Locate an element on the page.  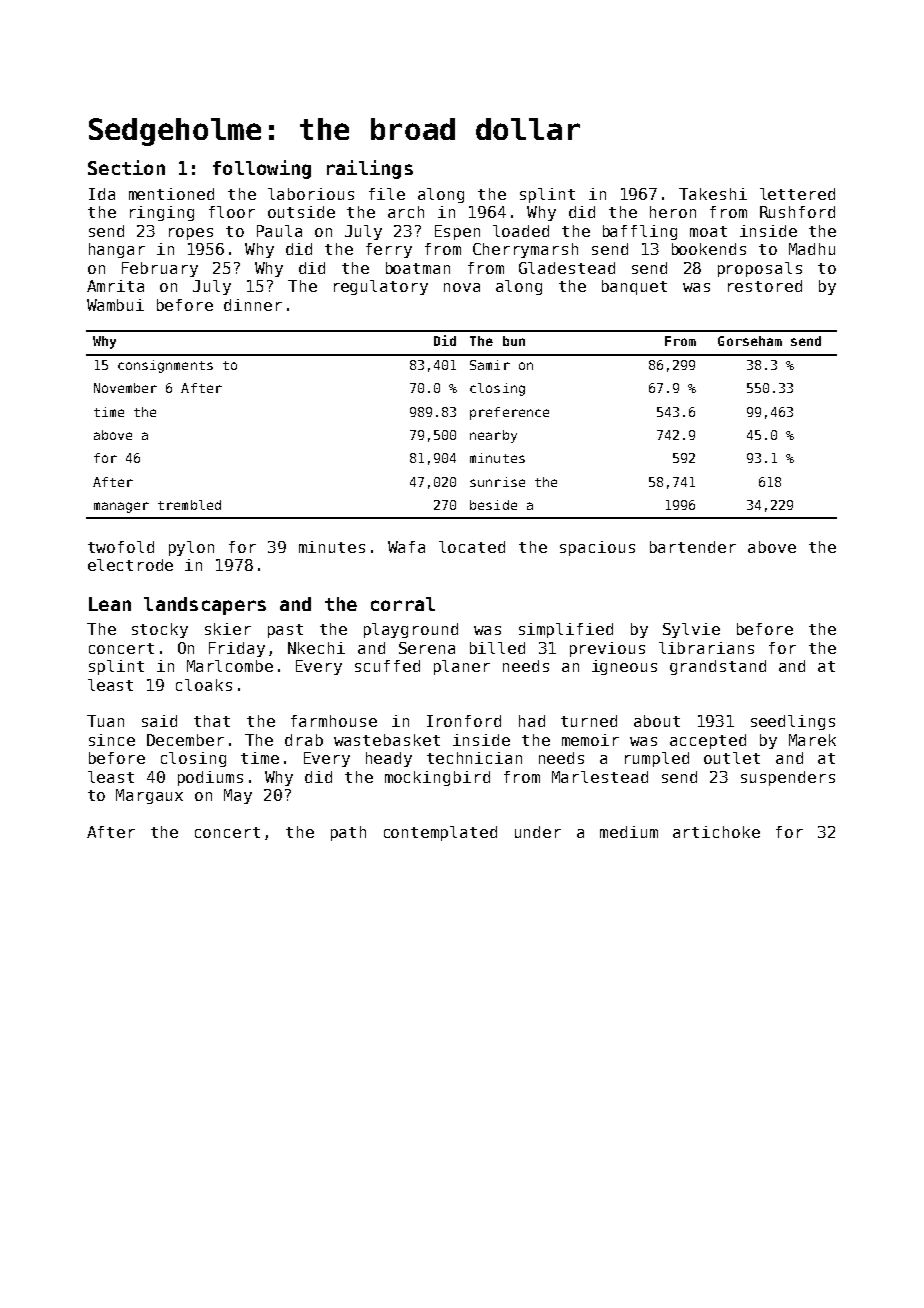
playground is located at coordinates (411, 630).
